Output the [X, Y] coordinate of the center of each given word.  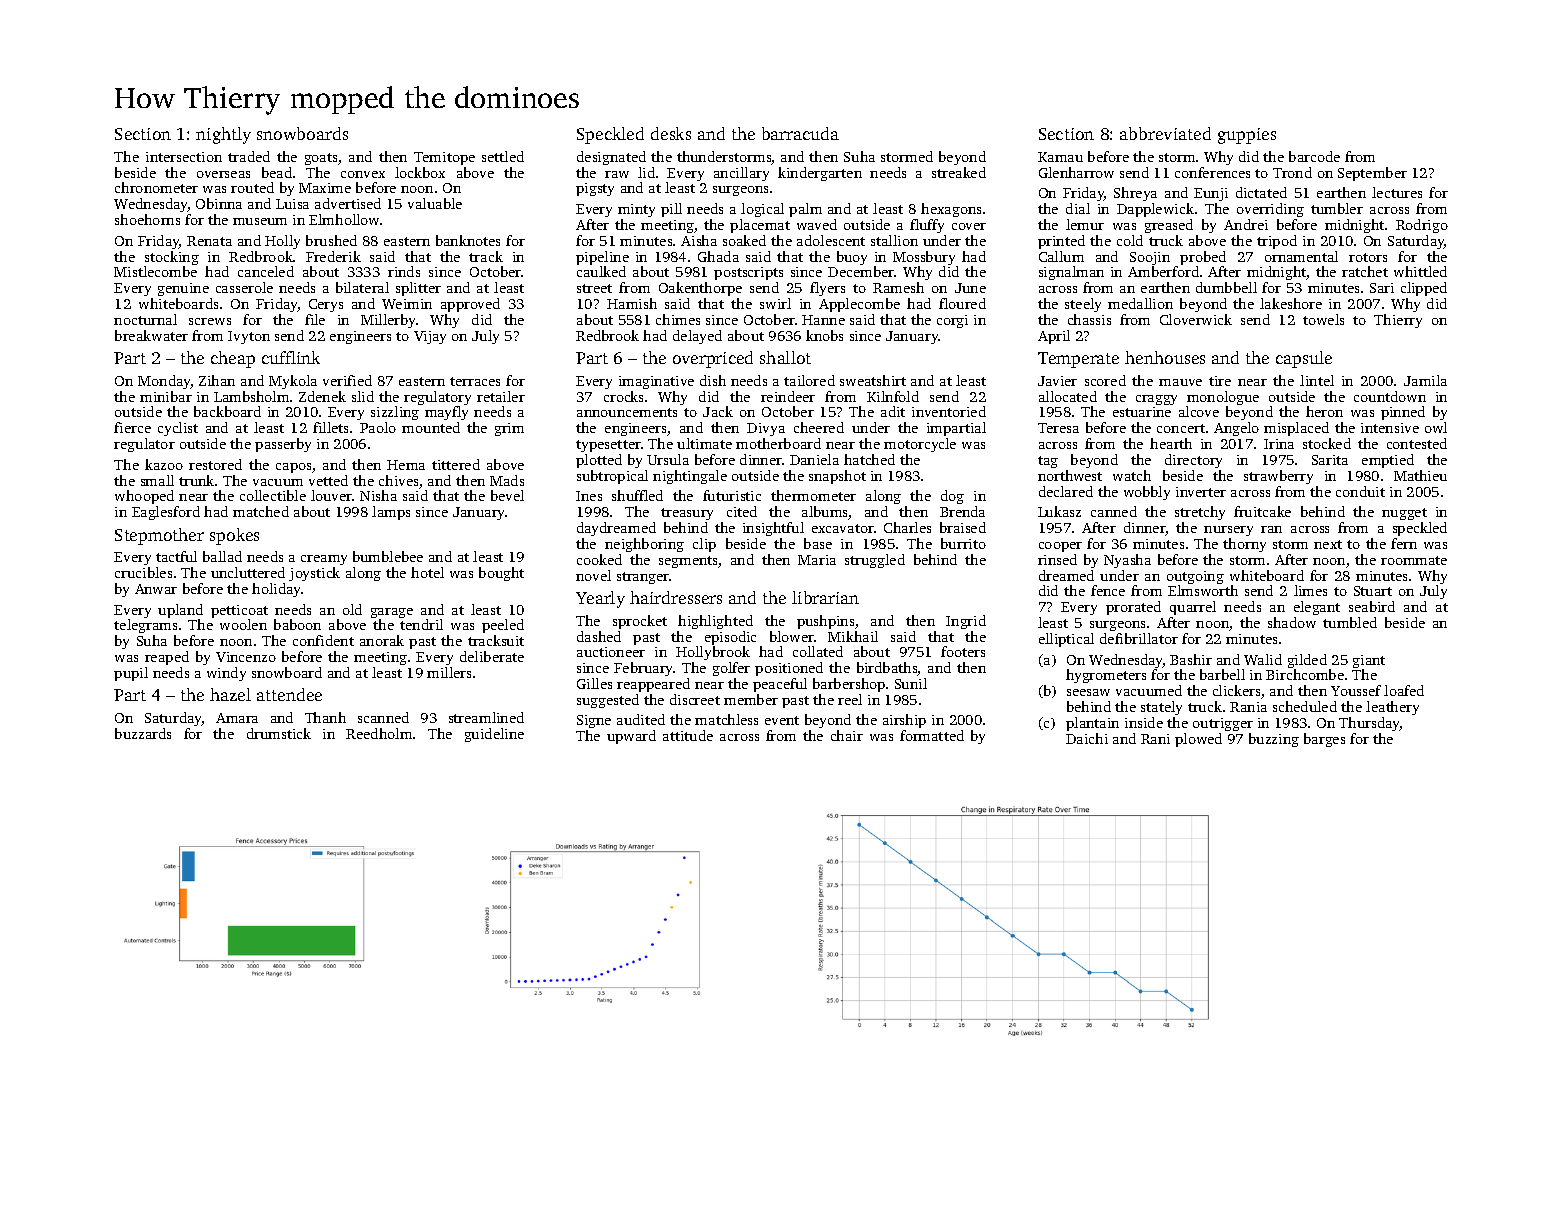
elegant [1317, 608]
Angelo [1236, 429]
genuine [183, 289]
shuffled [637, 495]
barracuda [800, 133]
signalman [1071, 273]
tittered [456, 464]
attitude [688, 735]
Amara [237, 718]
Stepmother [159, 536]
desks [671, 133]
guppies [1247, 136]
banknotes [468, 240]
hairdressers [676, 597]
